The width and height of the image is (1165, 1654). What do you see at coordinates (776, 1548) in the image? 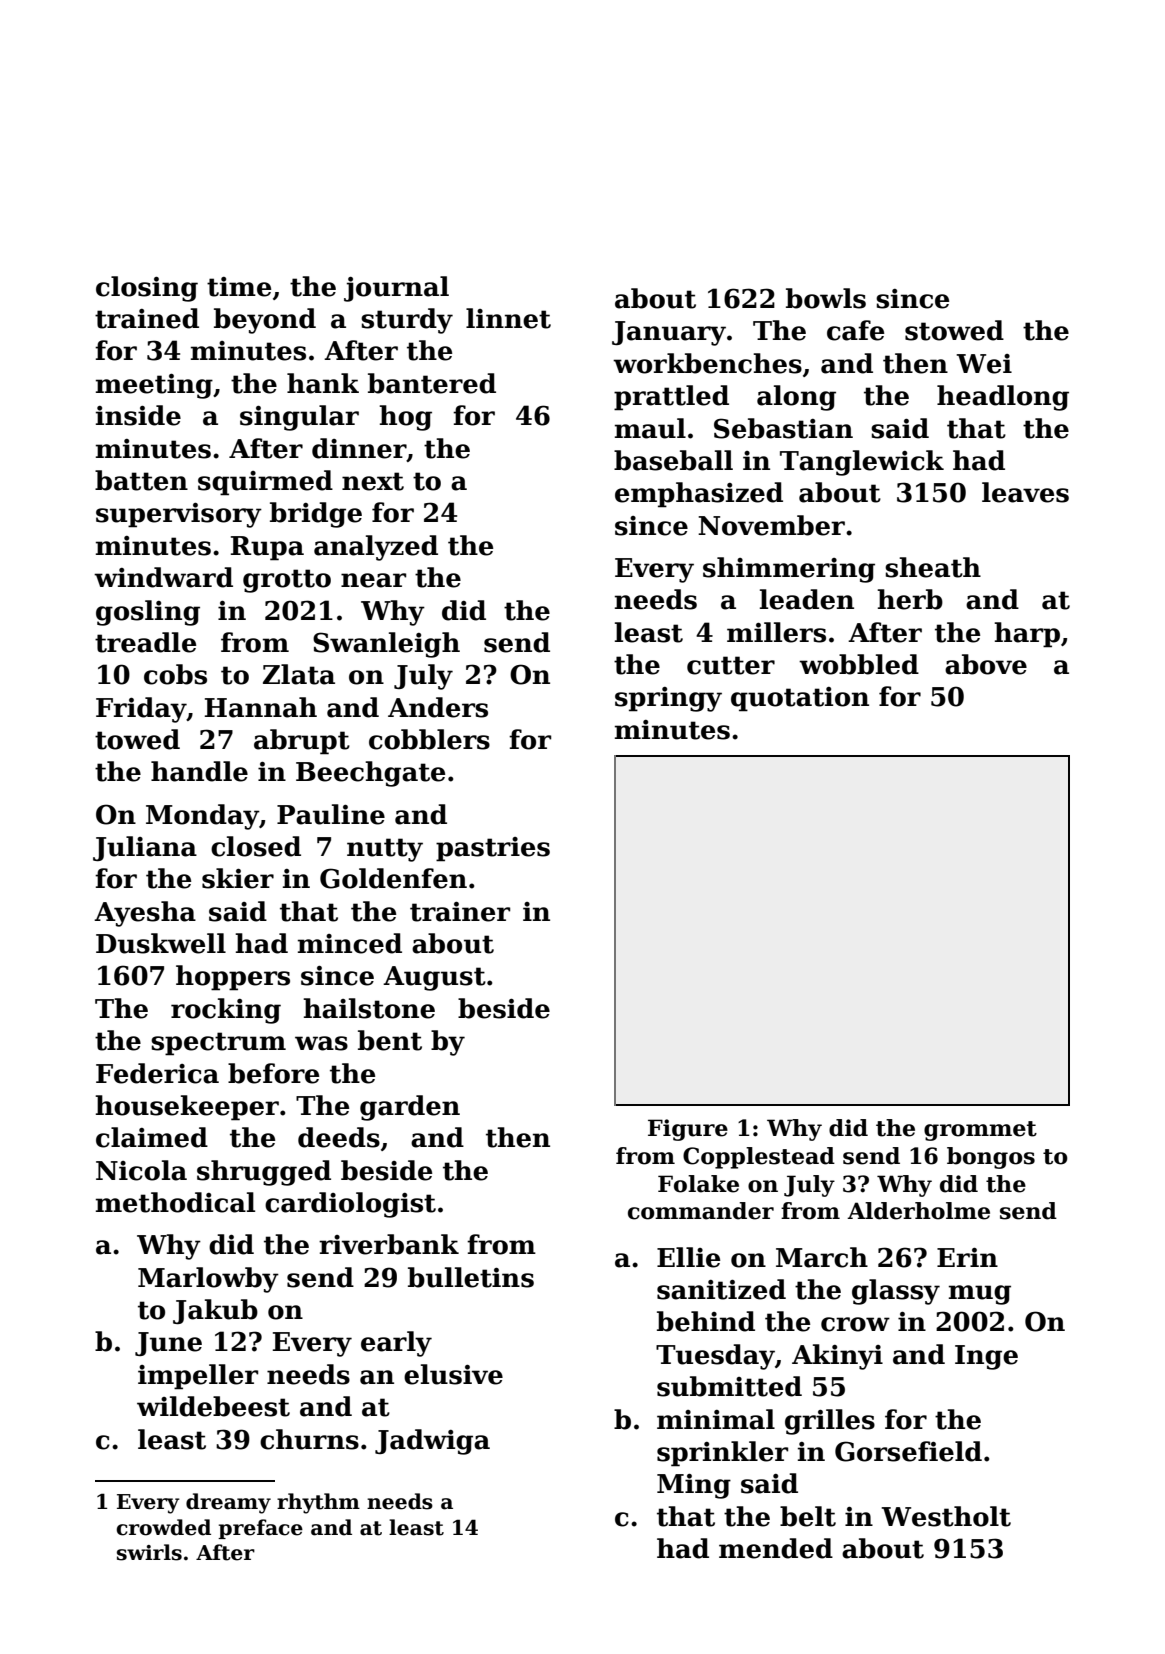
I see `mended` at bounding box center [776, 1548].
